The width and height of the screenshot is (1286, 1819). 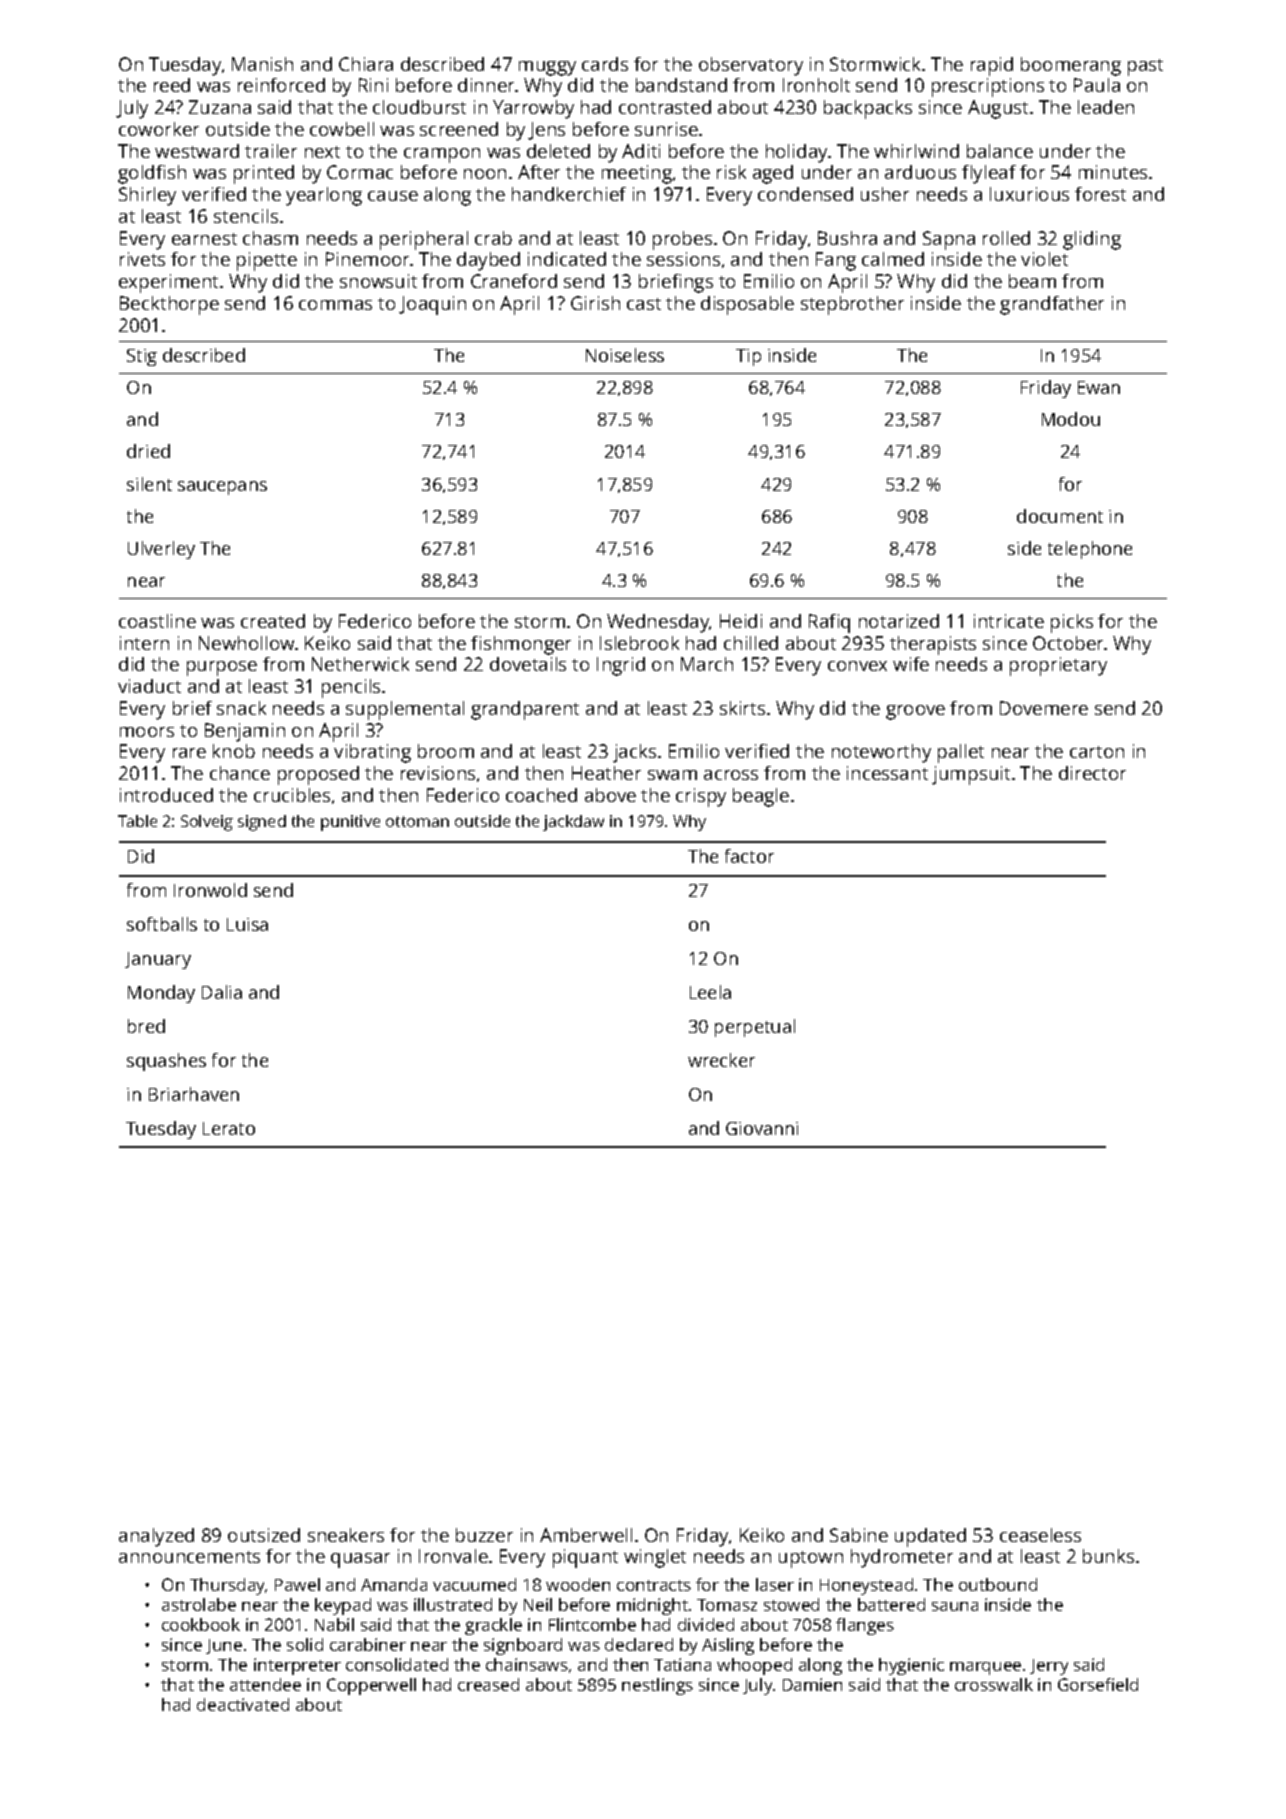 I want to click on silent, so click(x=149, y=484).
